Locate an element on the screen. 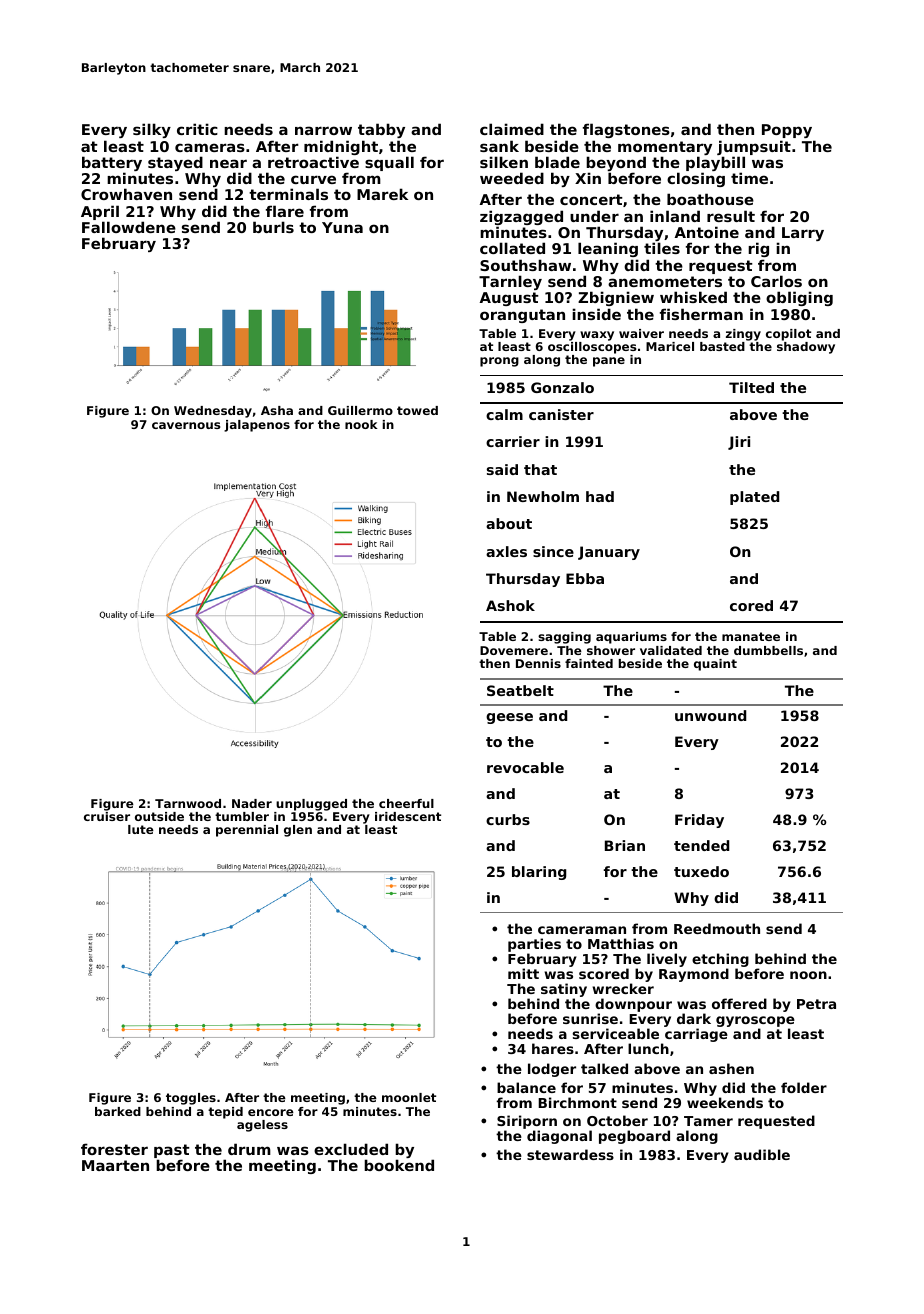 The image size is (924, 1314). carrier is located at coordinates (513, 441).
